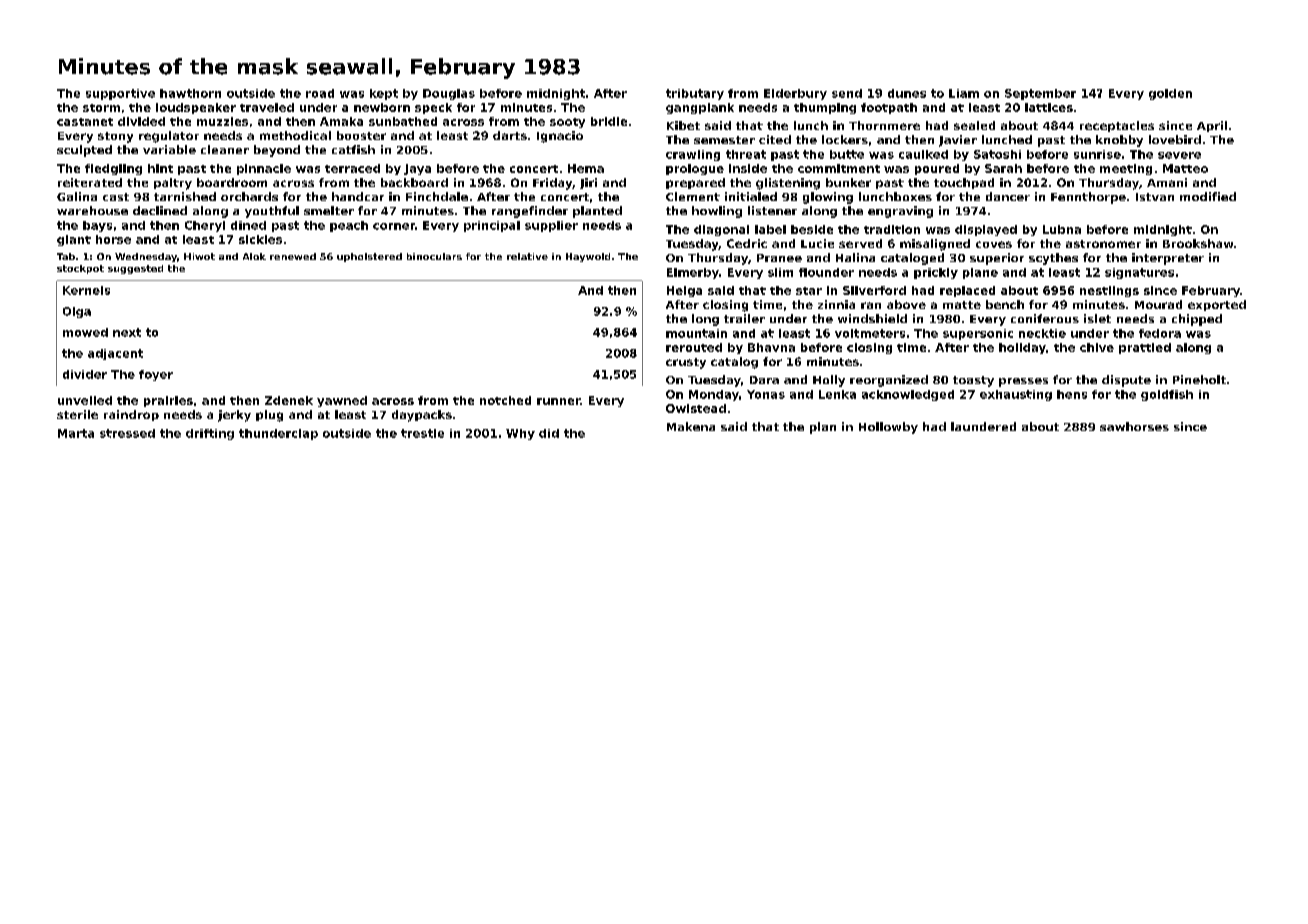  What do you see at coordinates (686, 363) in the image?
I see `crusty` at bounding box center [686, 363].
